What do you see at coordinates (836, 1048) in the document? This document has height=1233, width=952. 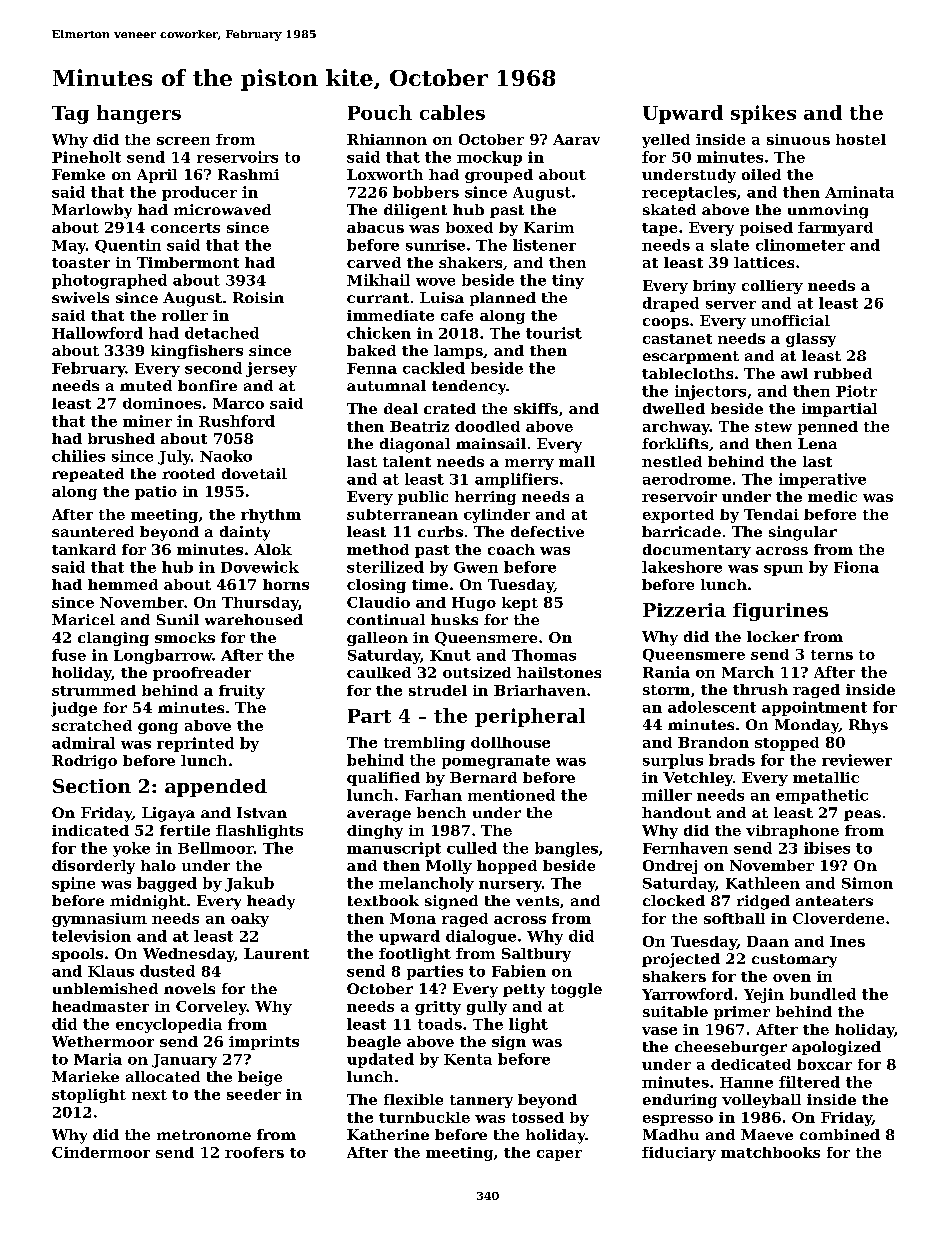 I see `apologized` at bounding box center [836, 1048].
